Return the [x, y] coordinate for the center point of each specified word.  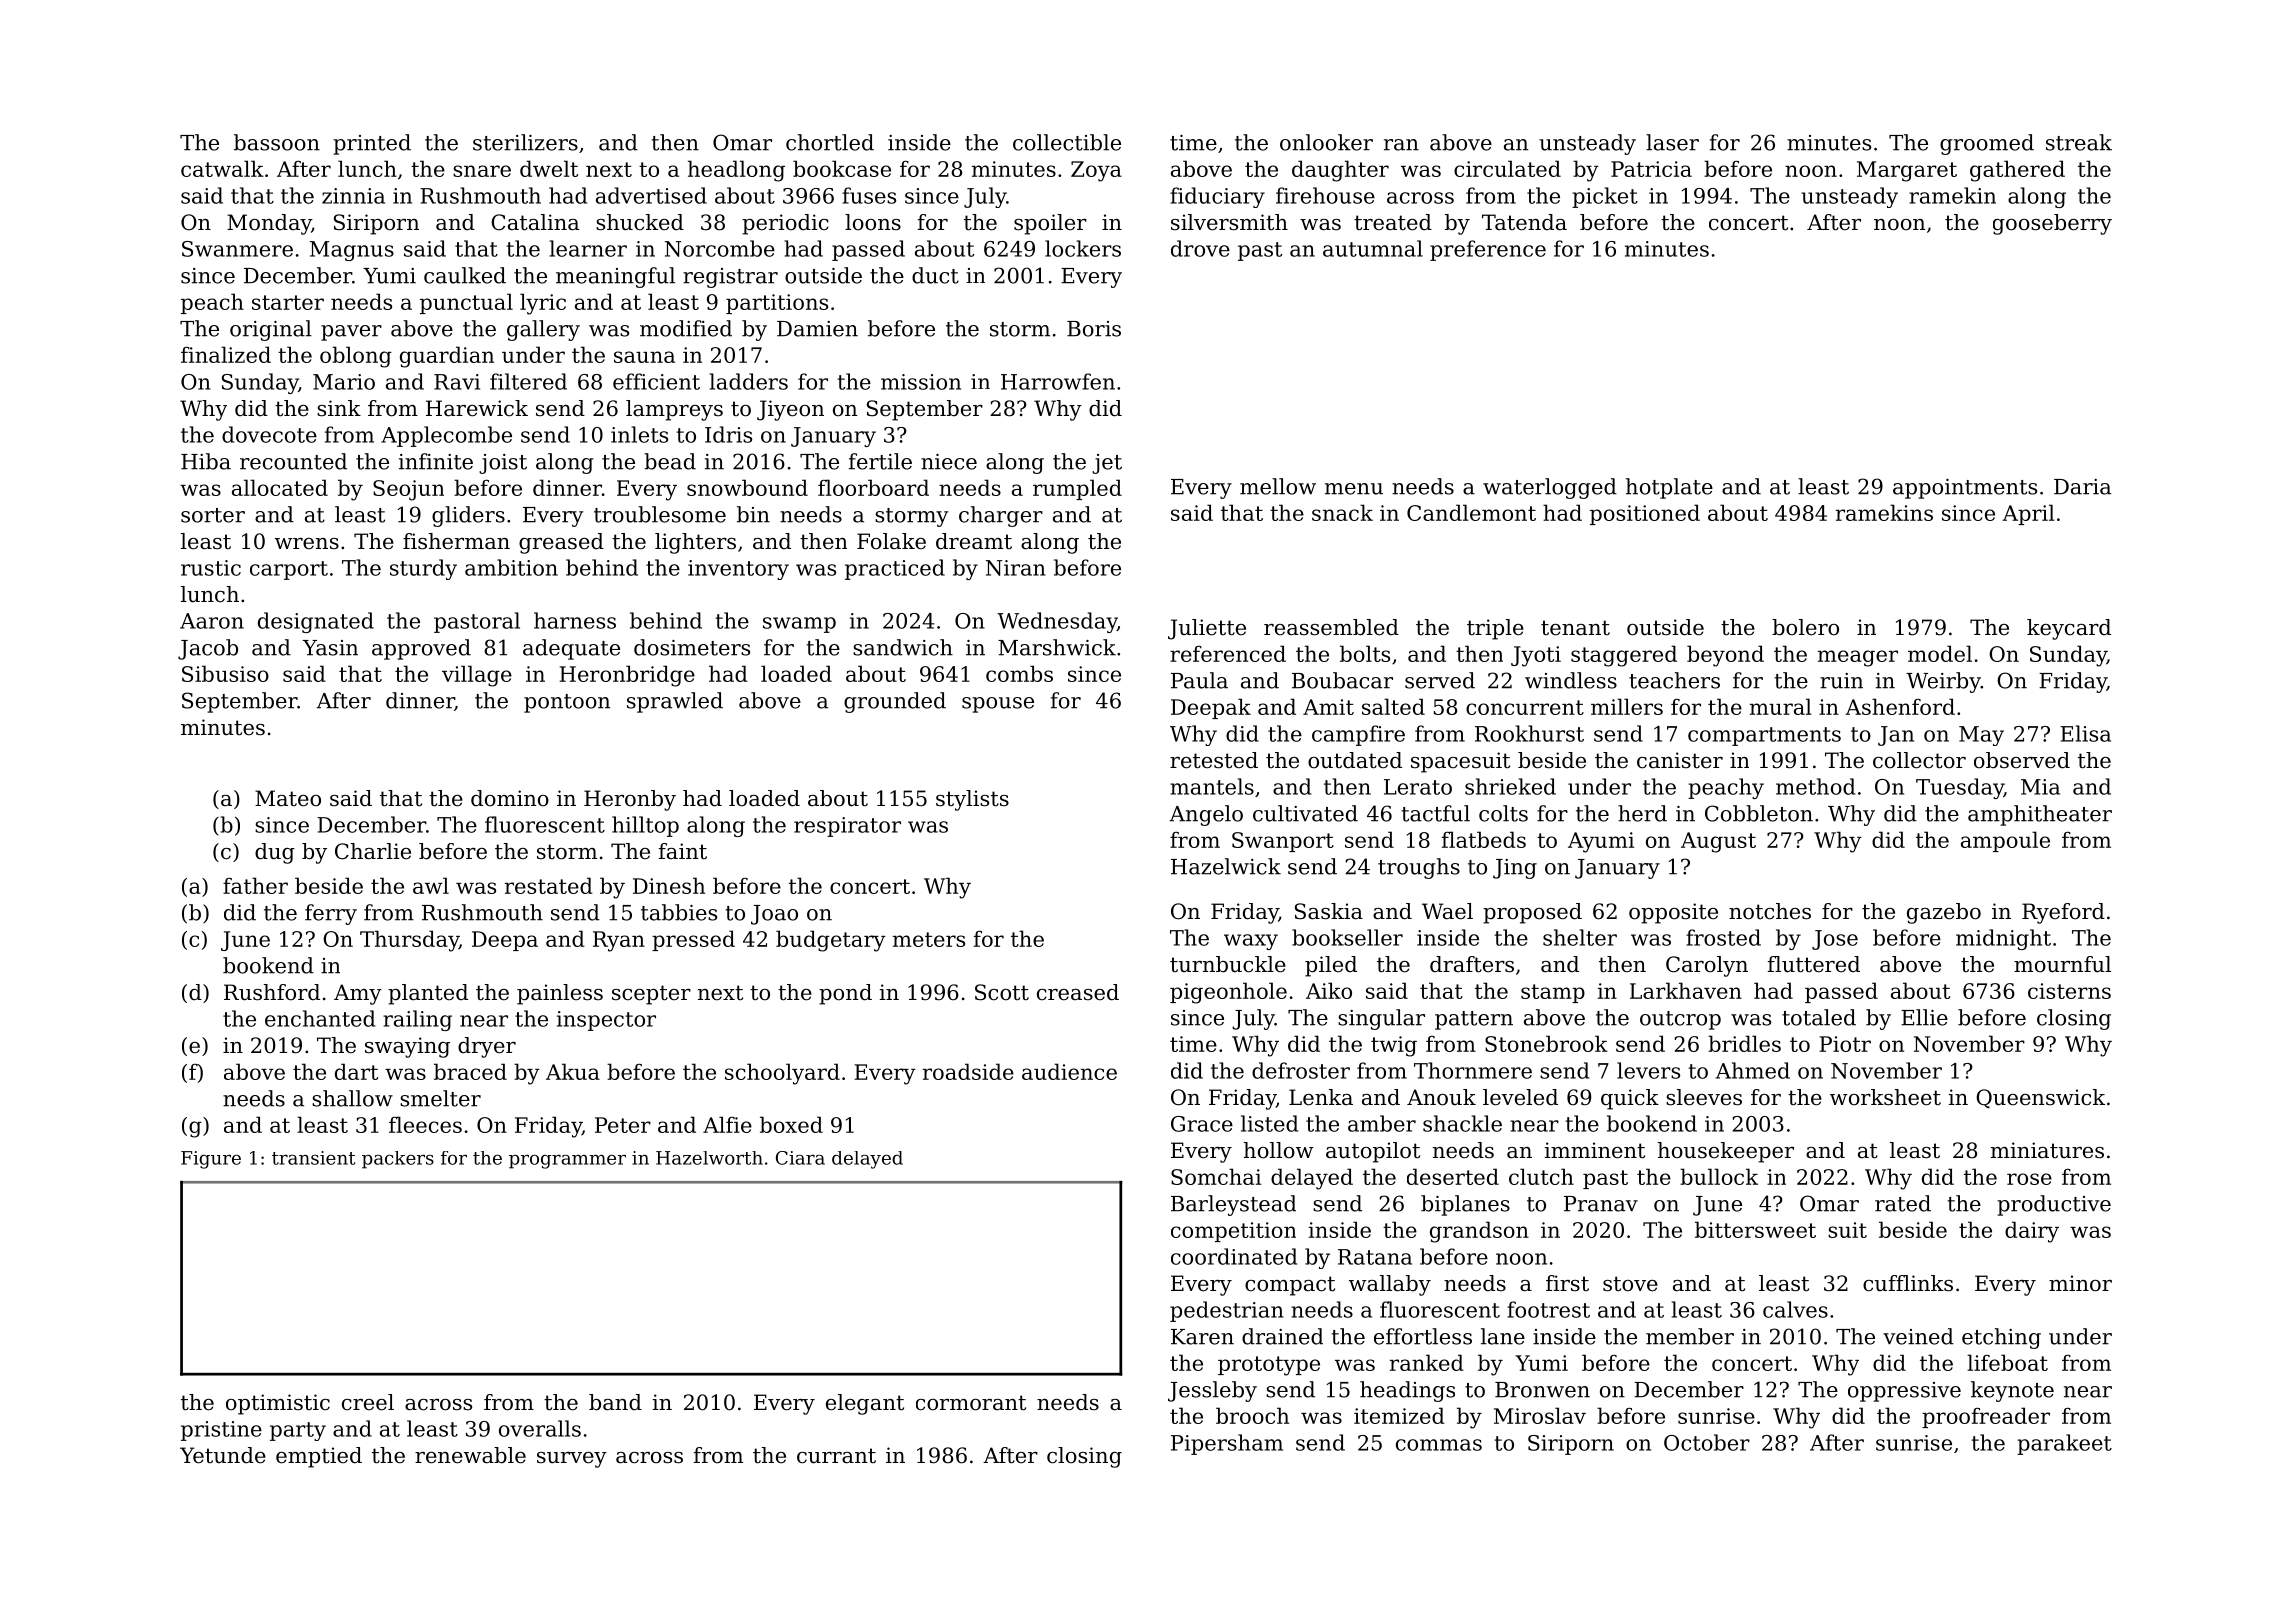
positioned [1645, 514]
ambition [511, 567]
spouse [998, 705]
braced [470, 1071]
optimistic [278, 1404]
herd [1642, 813]
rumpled [1077, 489]
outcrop [1680, 1020]
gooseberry [2052, 224]
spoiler [1050, 224]
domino [510, 798]
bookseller [1347, 937]
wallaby [1390, 1285]
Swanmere [237, 249]
